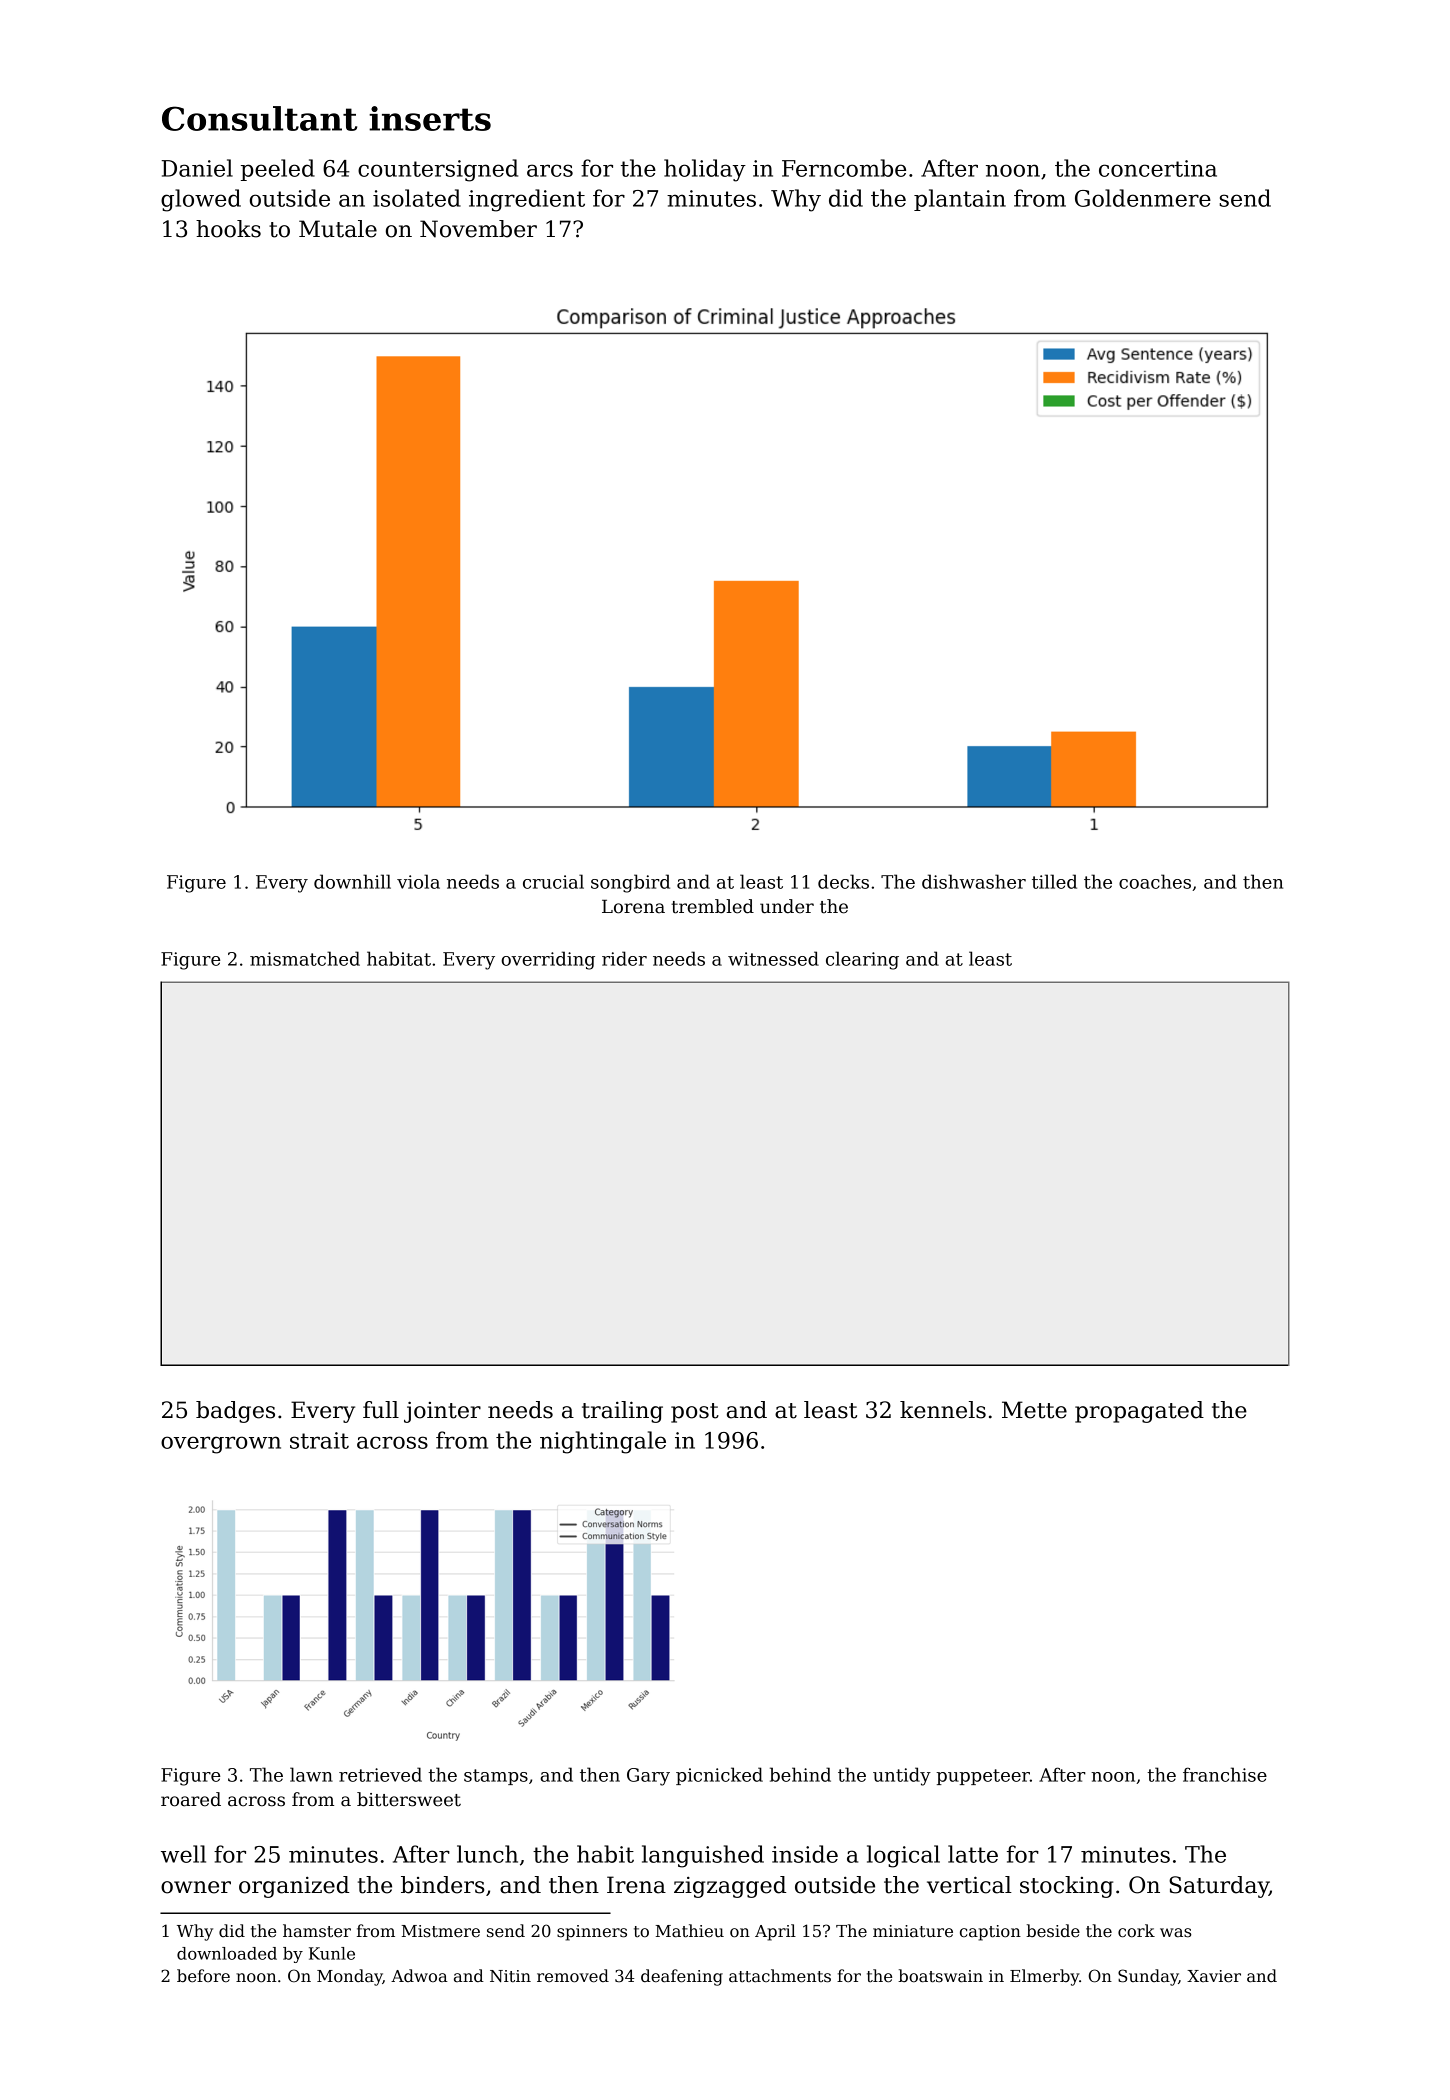 The width and height of the document is (1450, 2100). Describe the element at coordinates (974, 881) in the document. I see `dishwasher` at that location.
